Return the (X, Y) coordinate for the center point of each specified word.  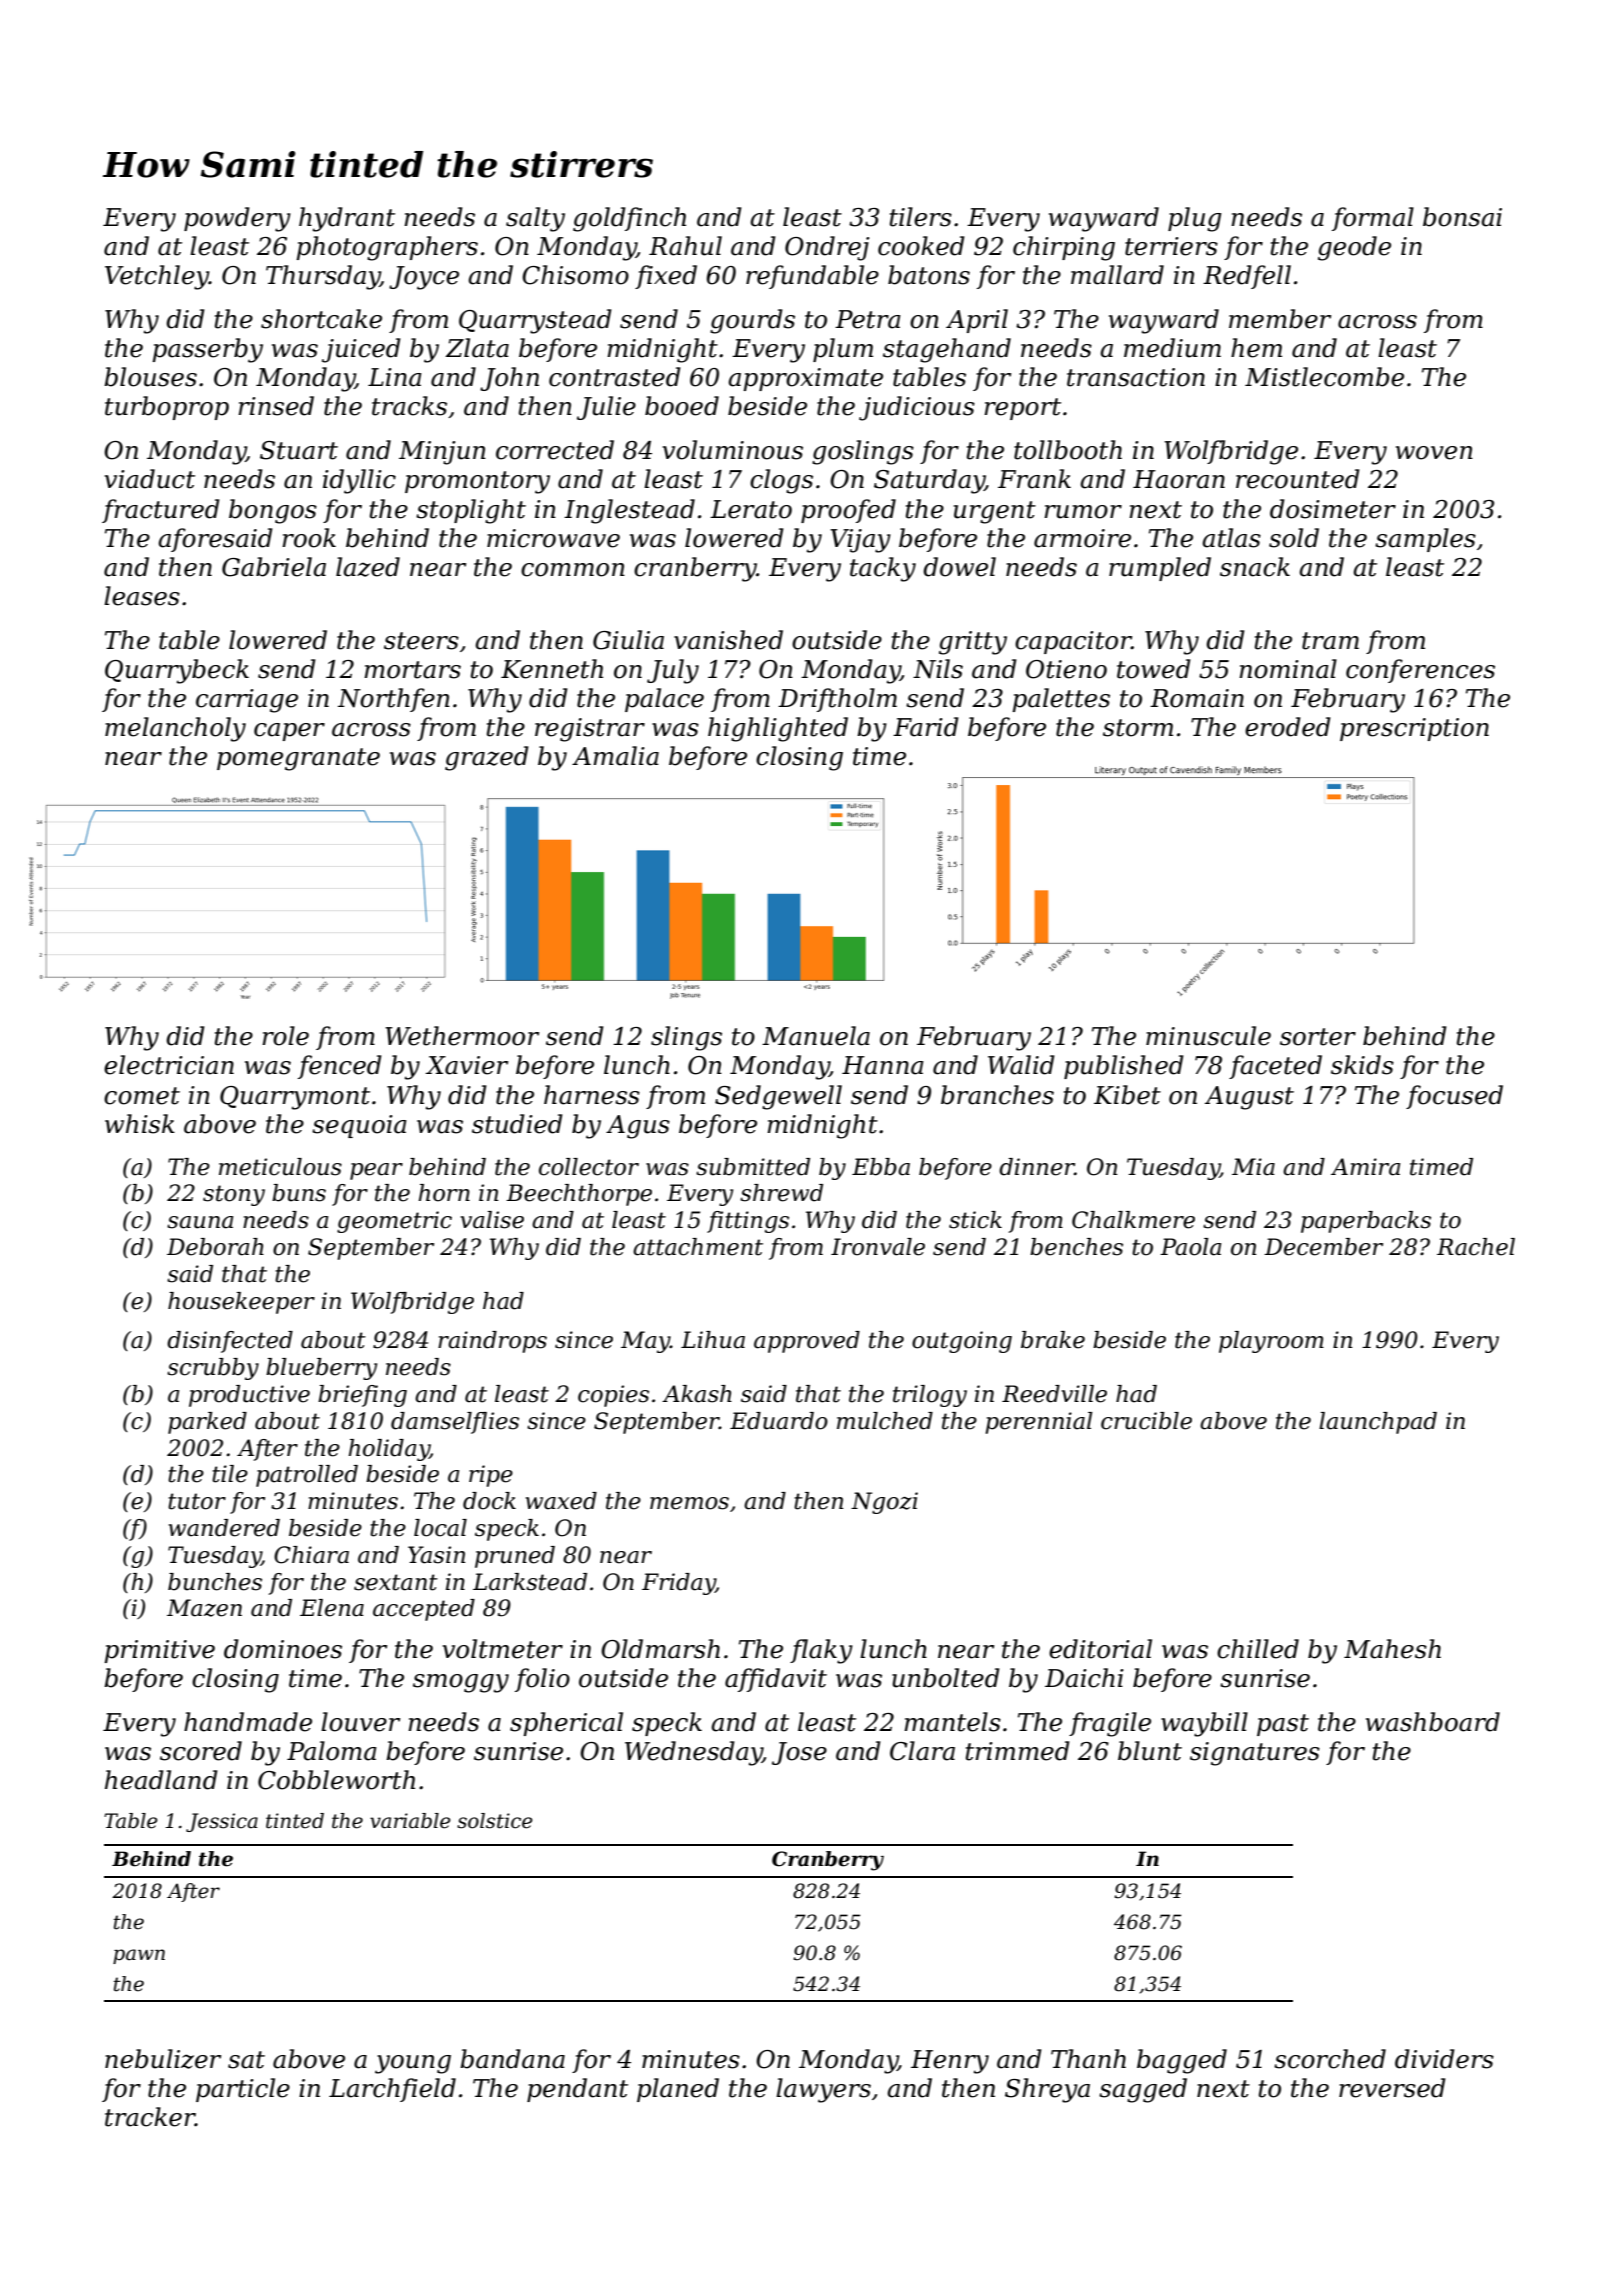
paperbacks (1366, 1222)
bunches (215, 1582)
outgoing (962, 1342)
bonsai (1462, 217)
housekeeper (241, 1303)
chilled (1258, 1649)
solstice (494, 1821)
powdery (237, 219)
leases (142, 596)
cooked (921, 246)
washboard (1433, 1722)
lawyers (823, 2090)
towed (1154, 669)
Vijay (860, 541)
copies (613, 1396)
